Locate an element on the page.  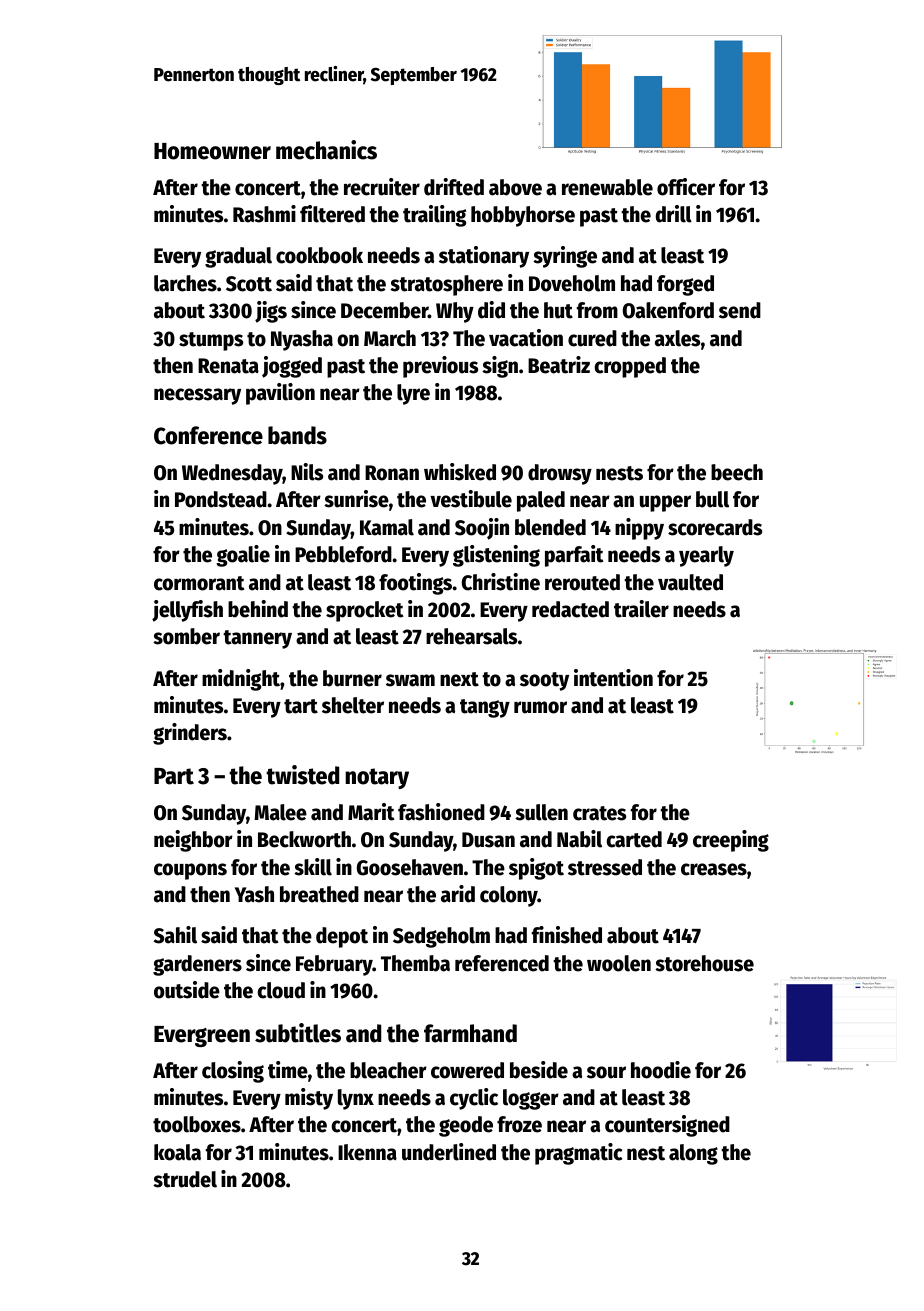
stationary is located at coordinates (484, 257).
